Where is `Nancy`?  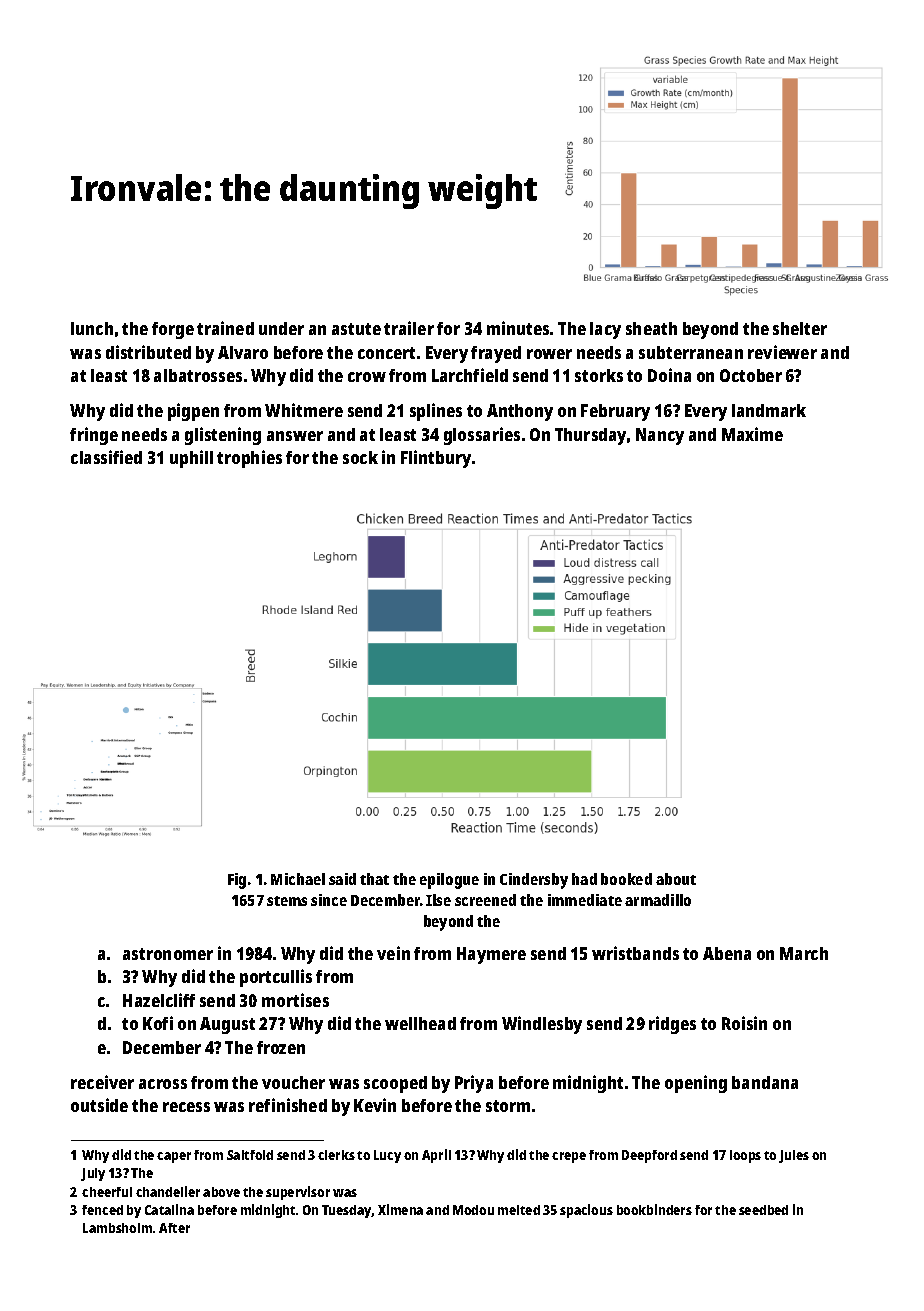 Nancy is located at coordinates (660, 436).
